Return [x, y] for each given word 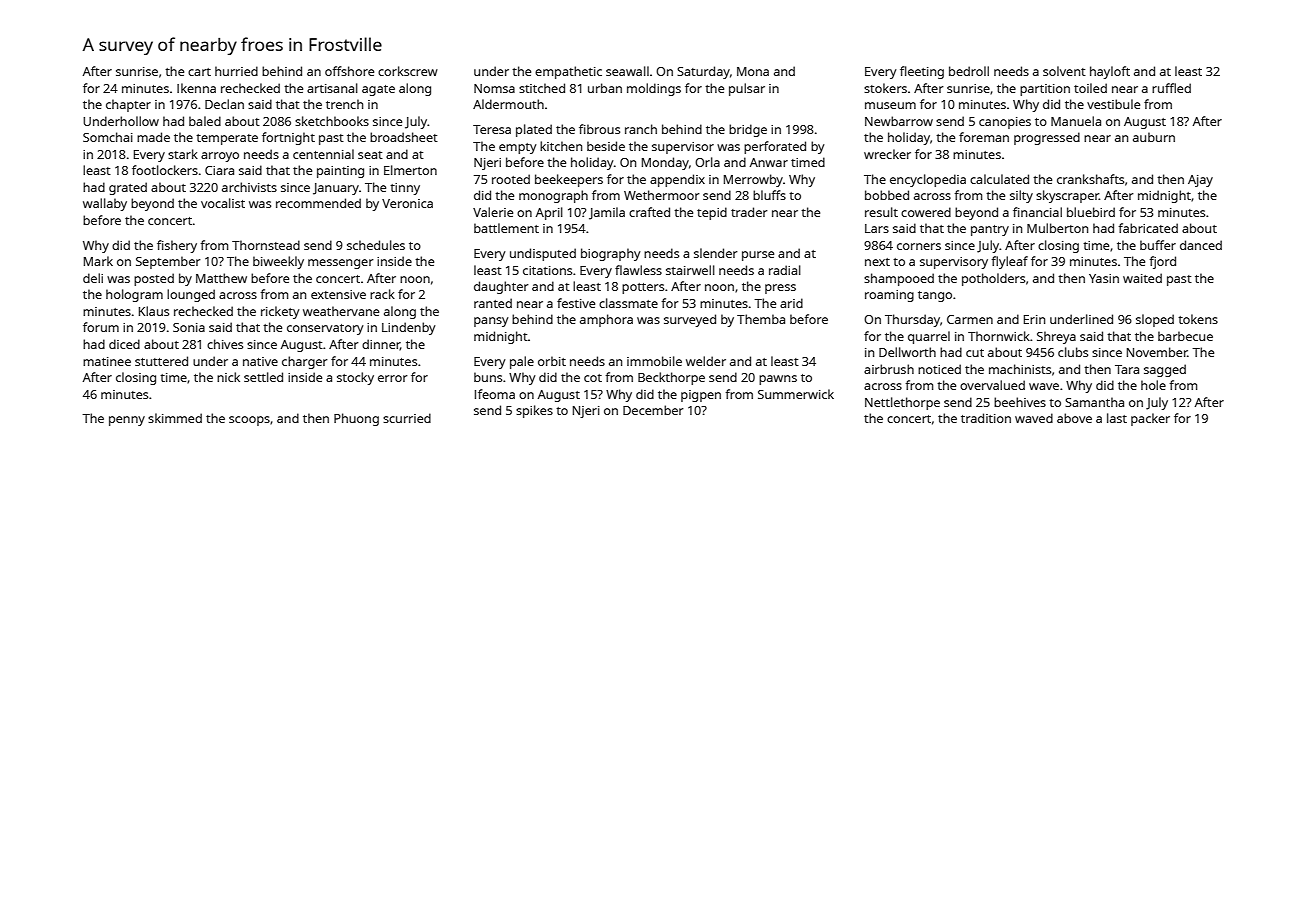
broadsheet [404, 137]
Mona [753, 71]
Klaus [154, 311]
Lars [877, 228]
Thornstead [266, 245]
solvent [1064, 71]
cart [199, 72]
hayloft [1110, 72]
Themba [761, 319]
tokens [1198, 319]
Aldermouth [508, 104]
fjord [1162, 262]
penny [127, 421]
